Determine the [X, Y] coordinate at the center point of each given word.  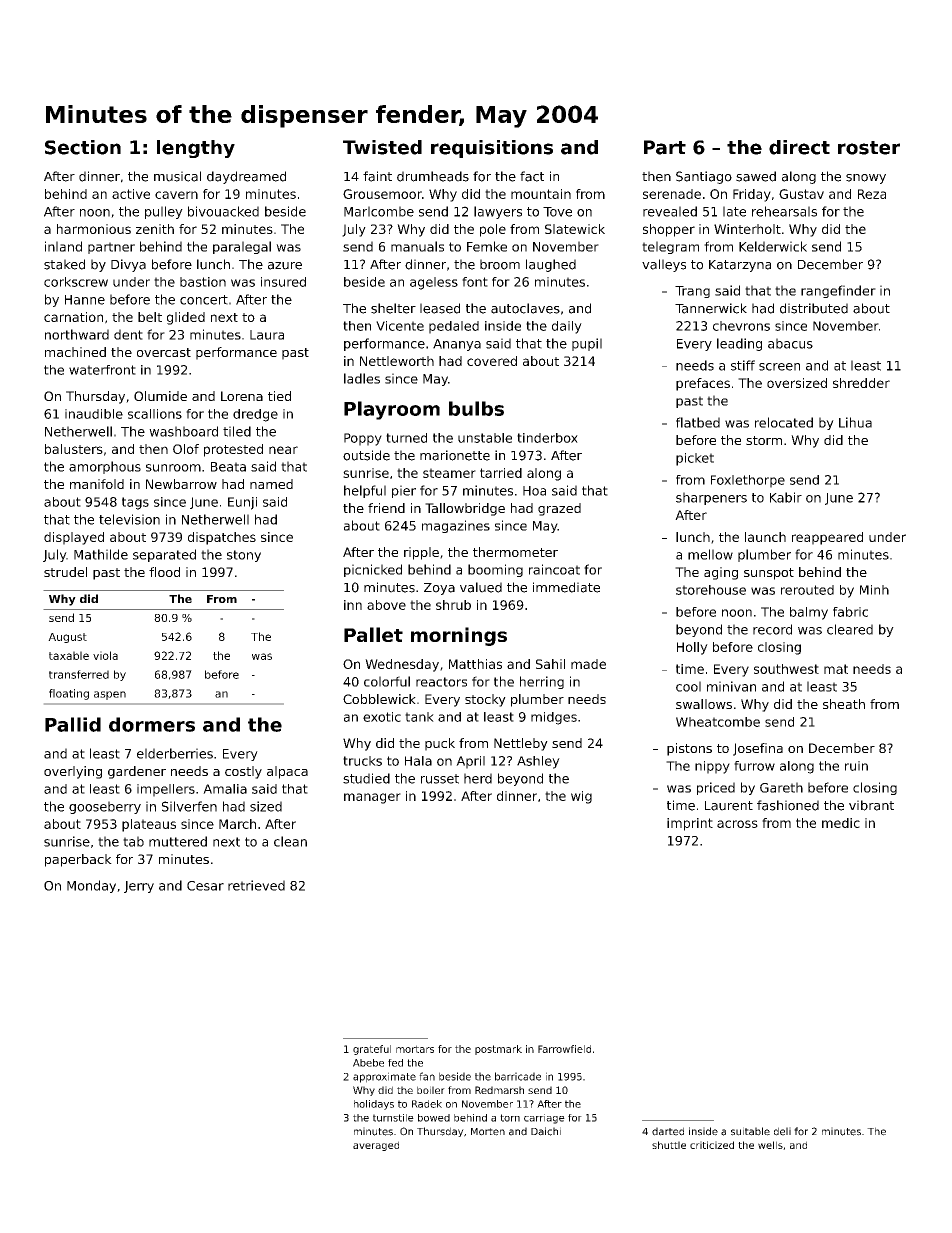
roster [869, 148]
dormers [152, 724]
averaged [376, 1146]
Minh [874, 590]
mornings [459, 636]
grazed [559, 509]
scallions [155, 414]
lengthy [196, 149]
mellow [710, 554]
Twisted [382, 147]
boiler [431, 1090]
